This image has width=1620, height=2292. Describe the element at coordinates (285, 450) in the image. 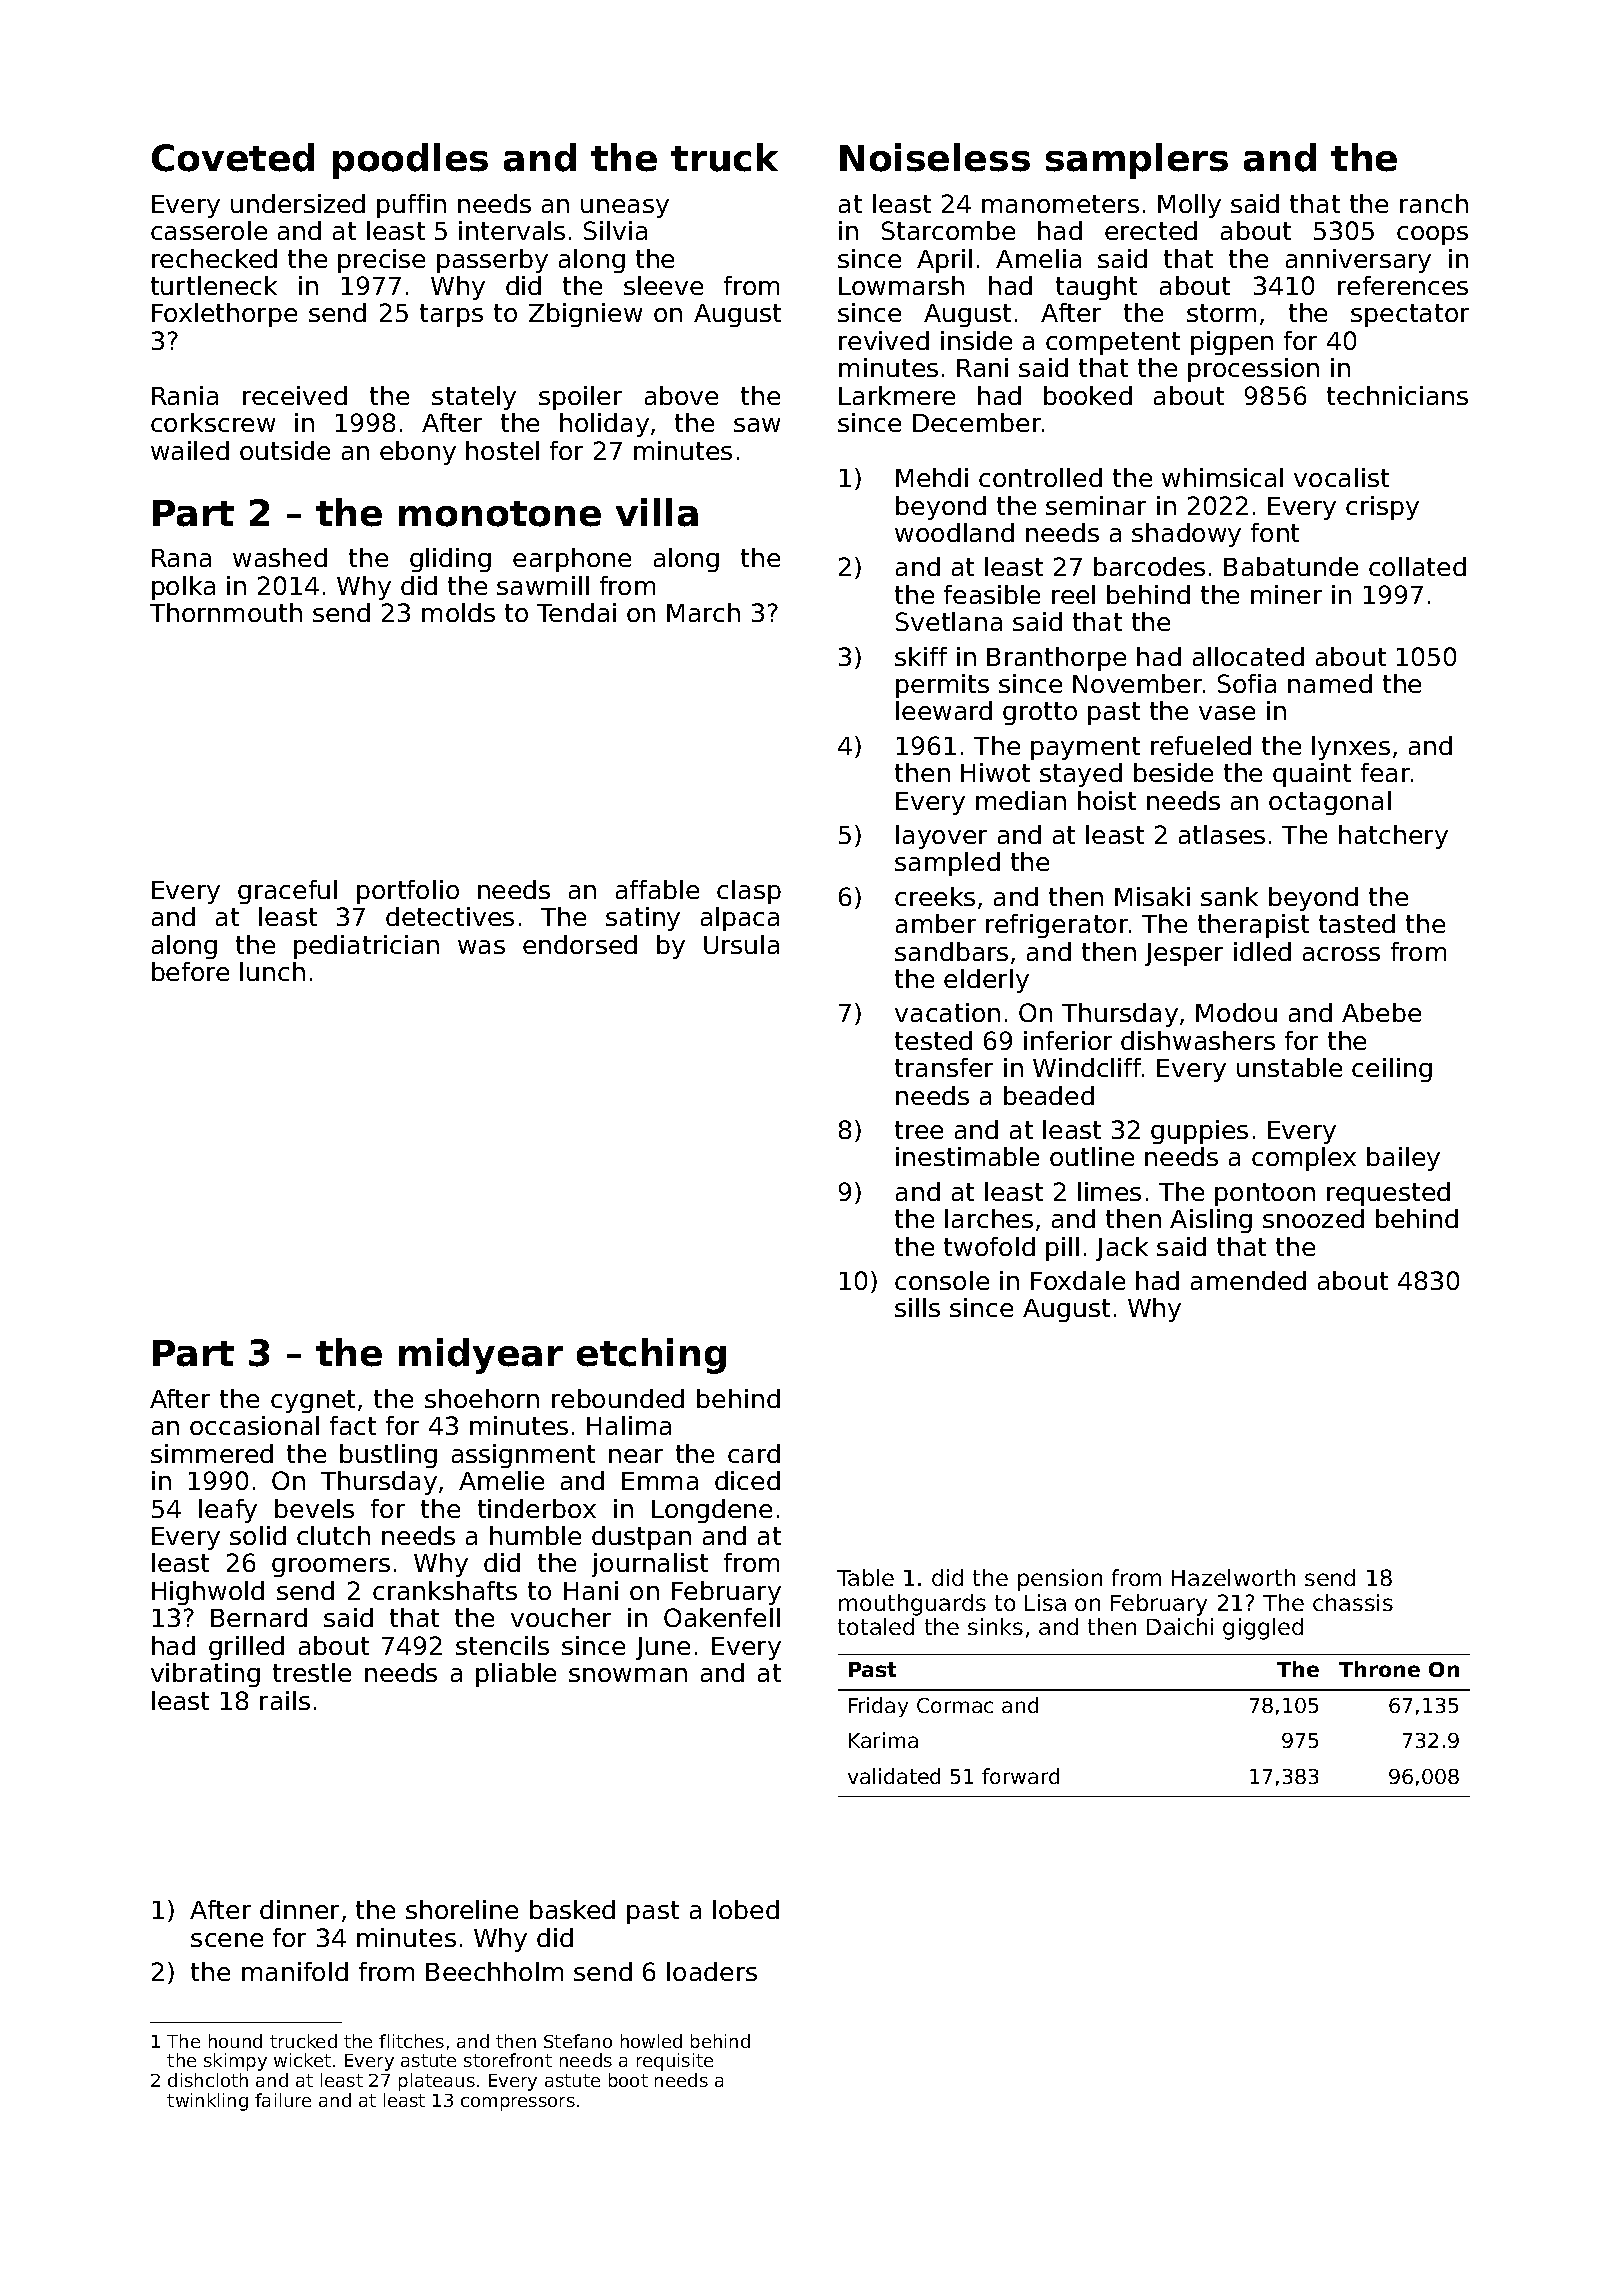

I see `outside` at that location.
